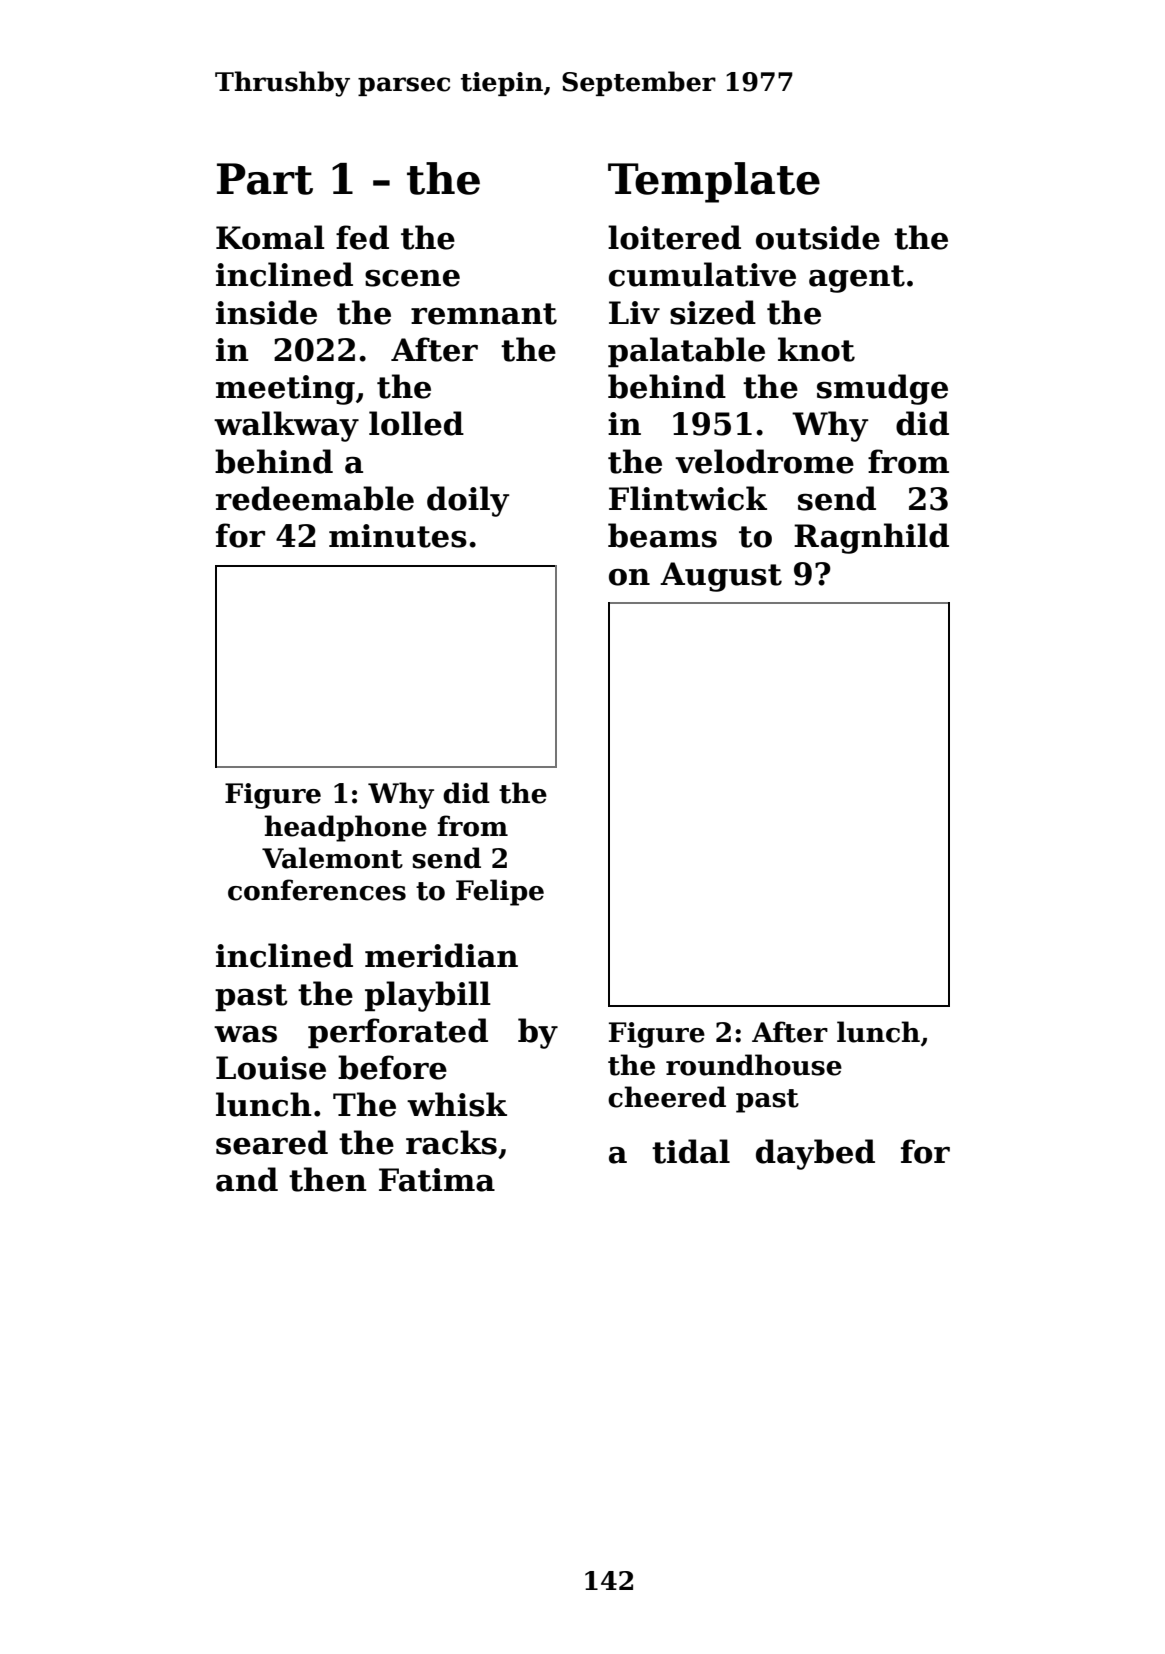 This image has height=1654, width=1165. What do you see at coordinates (265, 179) in the image?
I see `Part` at bounding box center [265, 179].
